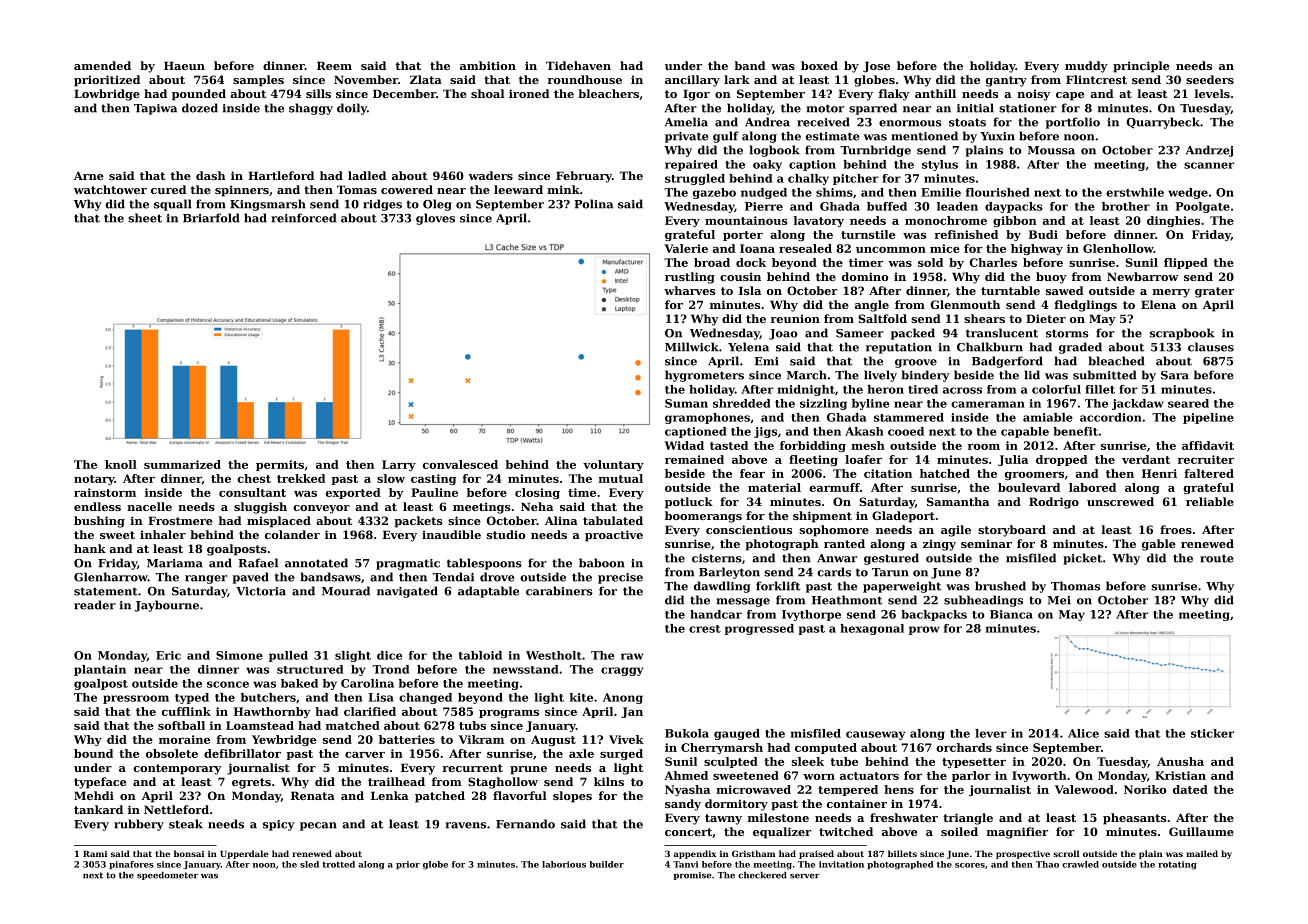  What do you see at coordinates (805, 876) in the screenshot?
I see `server` at bounding box center [805, 876].
